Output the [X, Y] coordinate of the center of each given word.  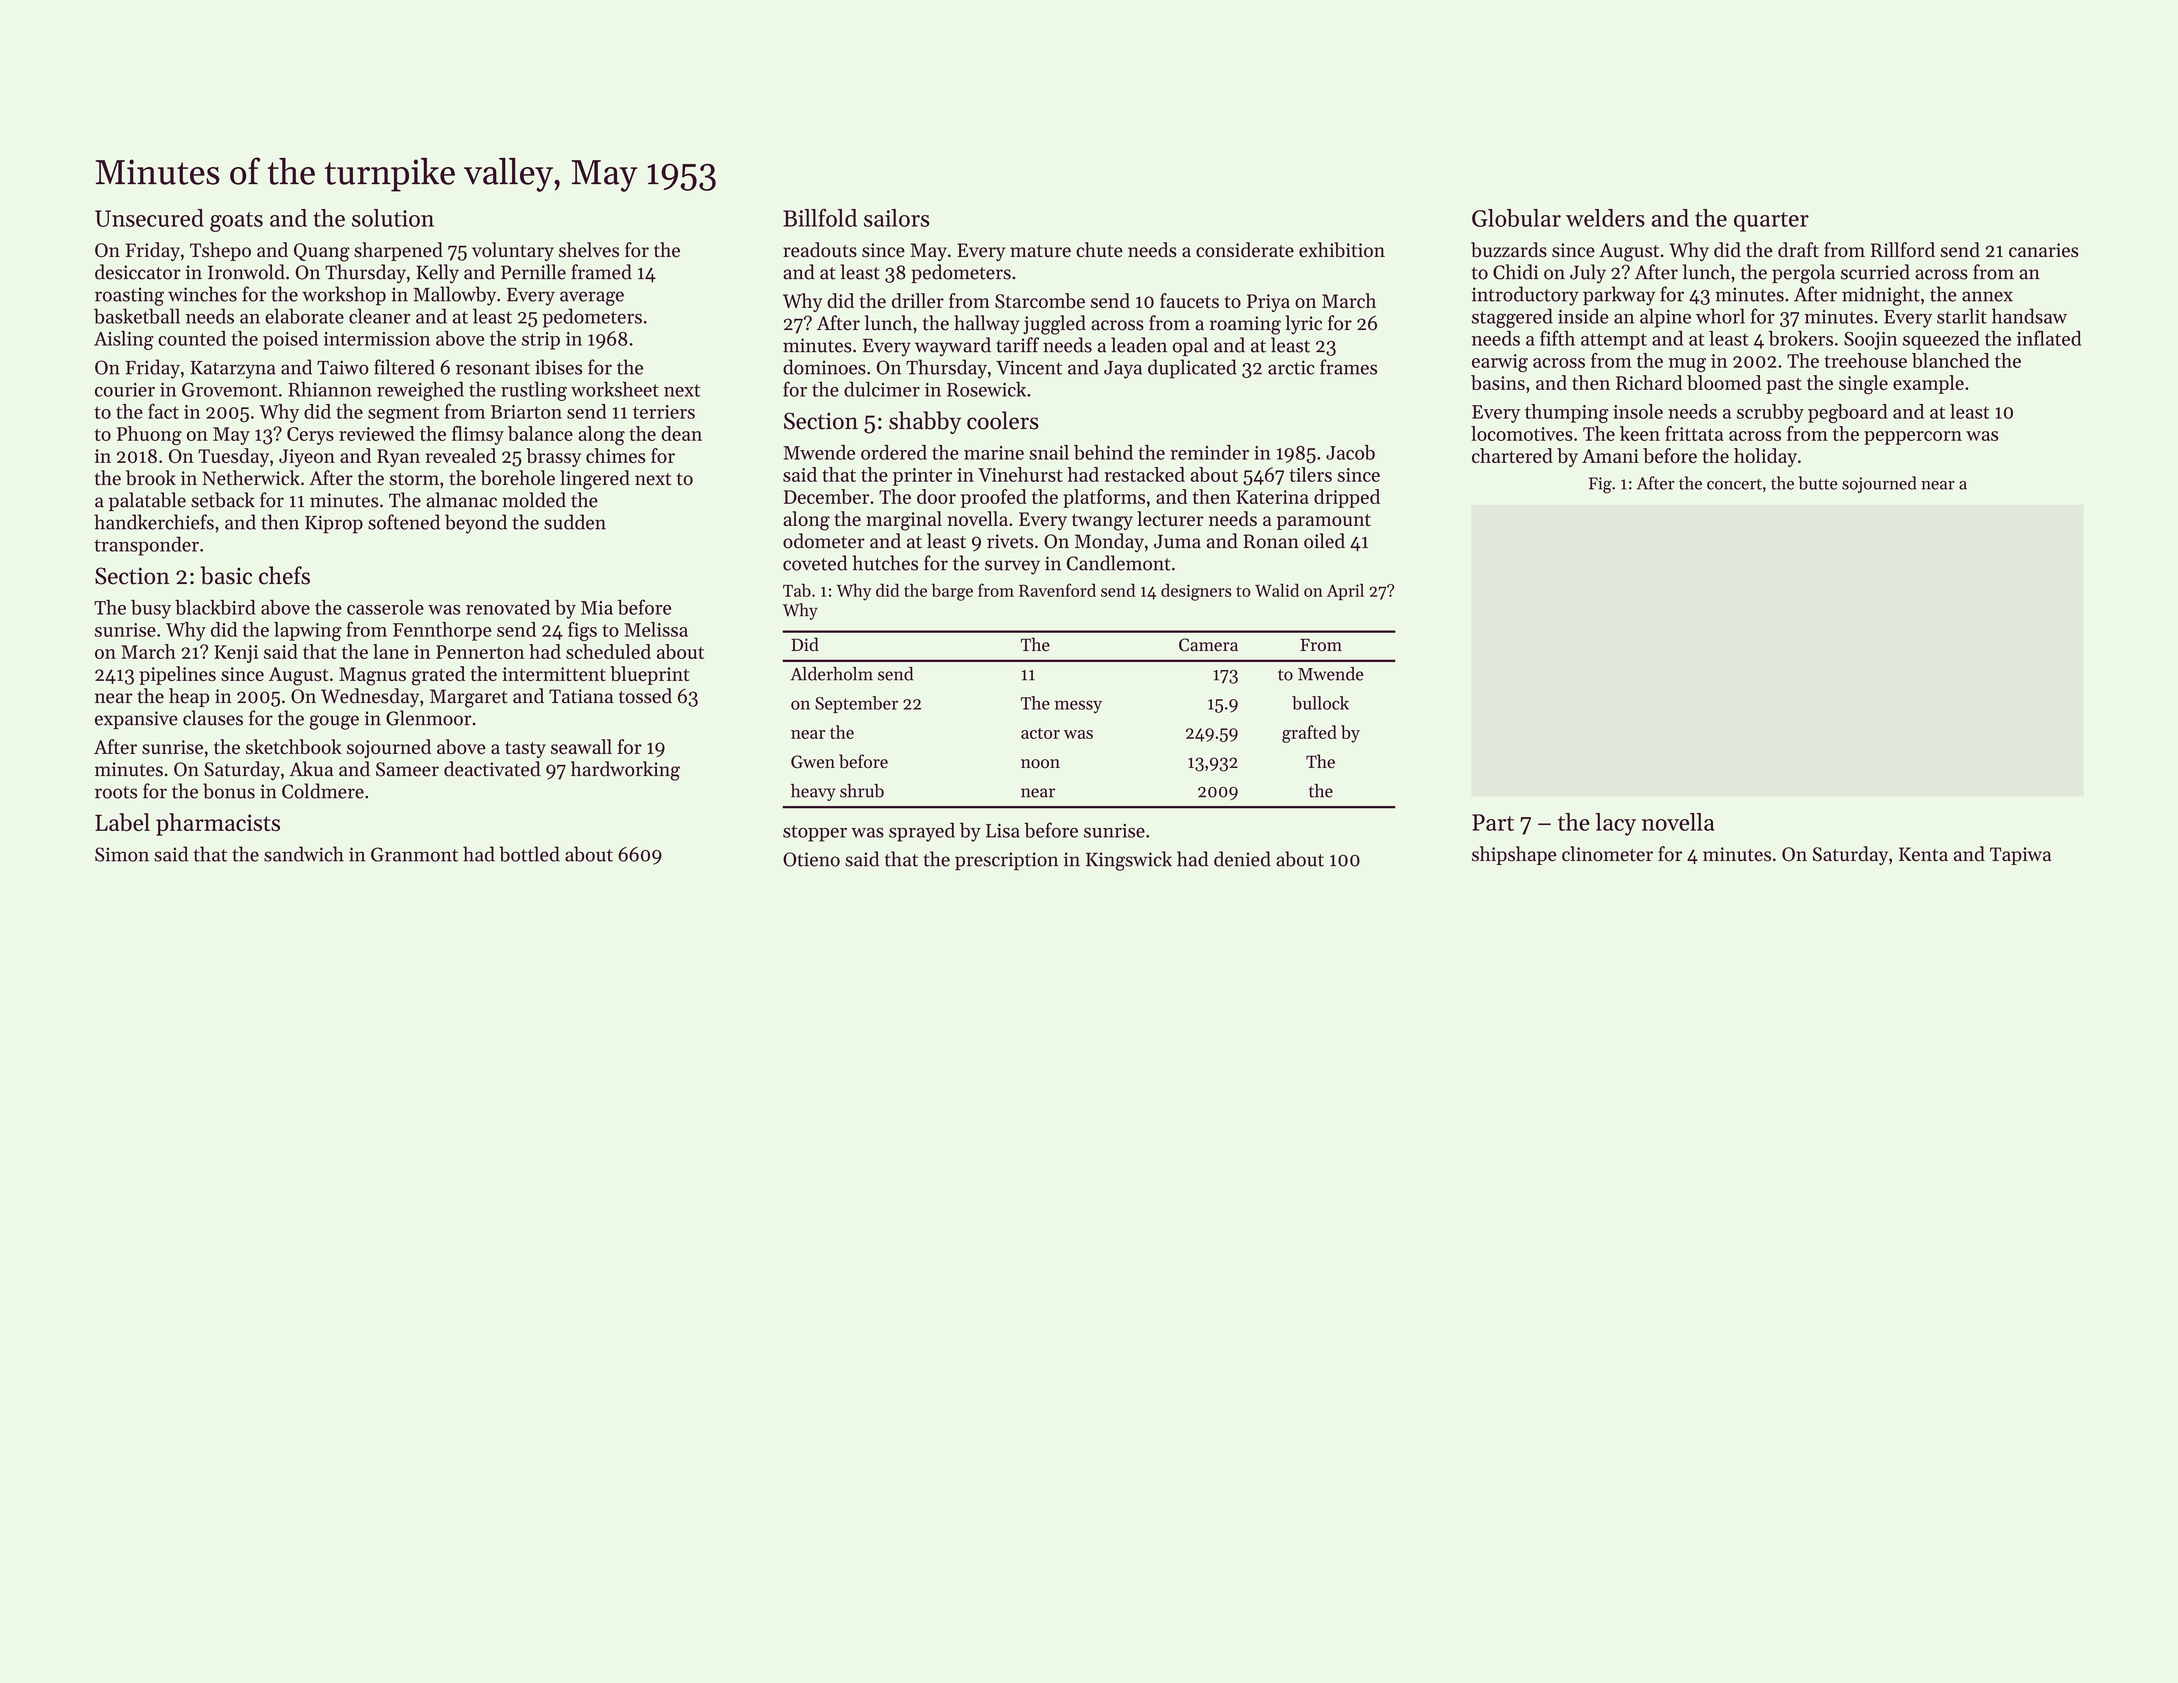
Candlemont [1119, 563]
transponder [146, 546]
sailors [896, 218]
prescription [1006, 861]
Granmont [414, 854]
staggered [1512, 318]
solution [393, 218]
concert [1734, 484]
